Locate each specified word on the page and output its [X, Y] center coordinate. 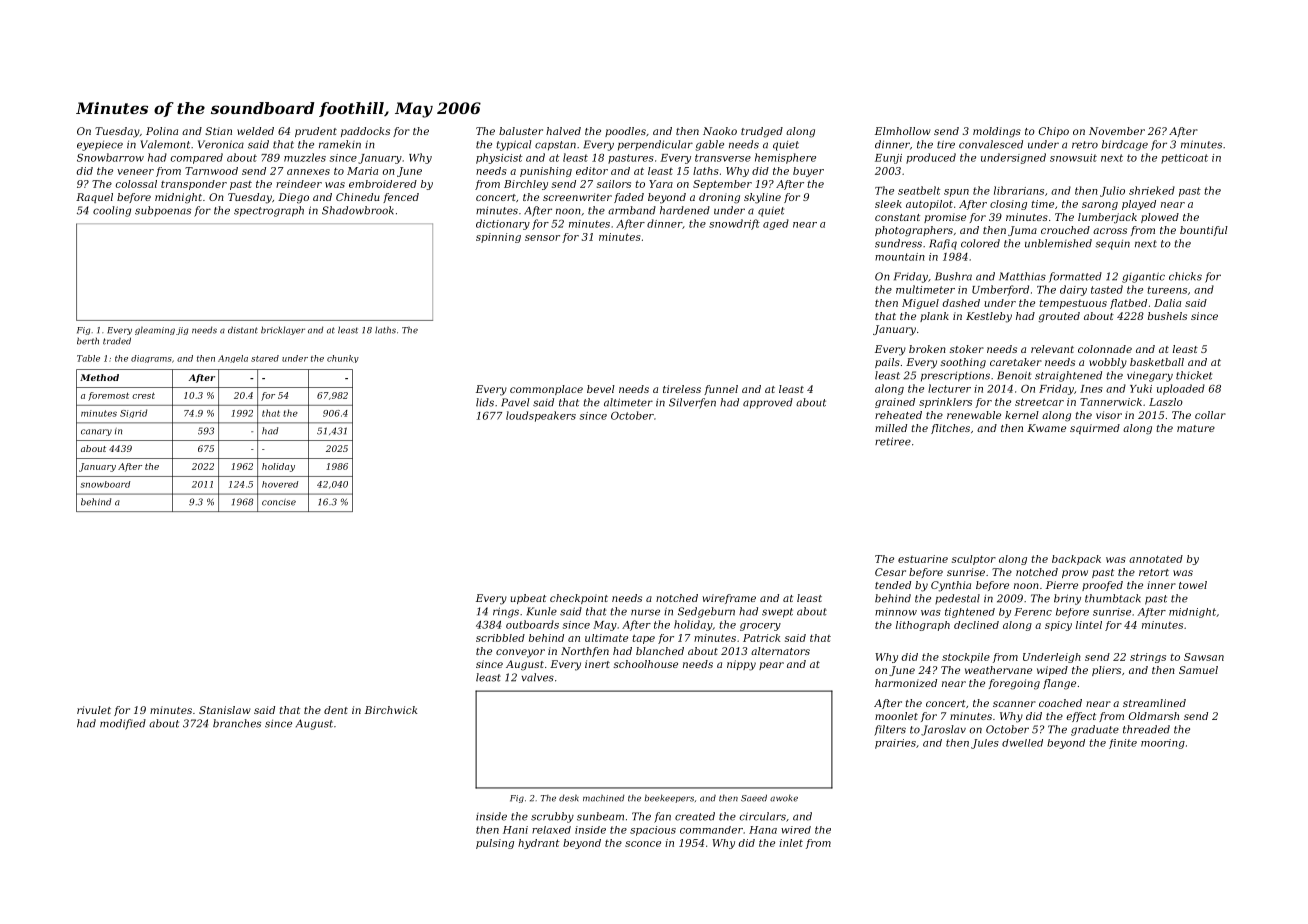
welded [255, 131]
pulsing [495, 844]
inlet [791, 843]
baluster [521, 131]
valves [538, 677]
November [1117, 131]
